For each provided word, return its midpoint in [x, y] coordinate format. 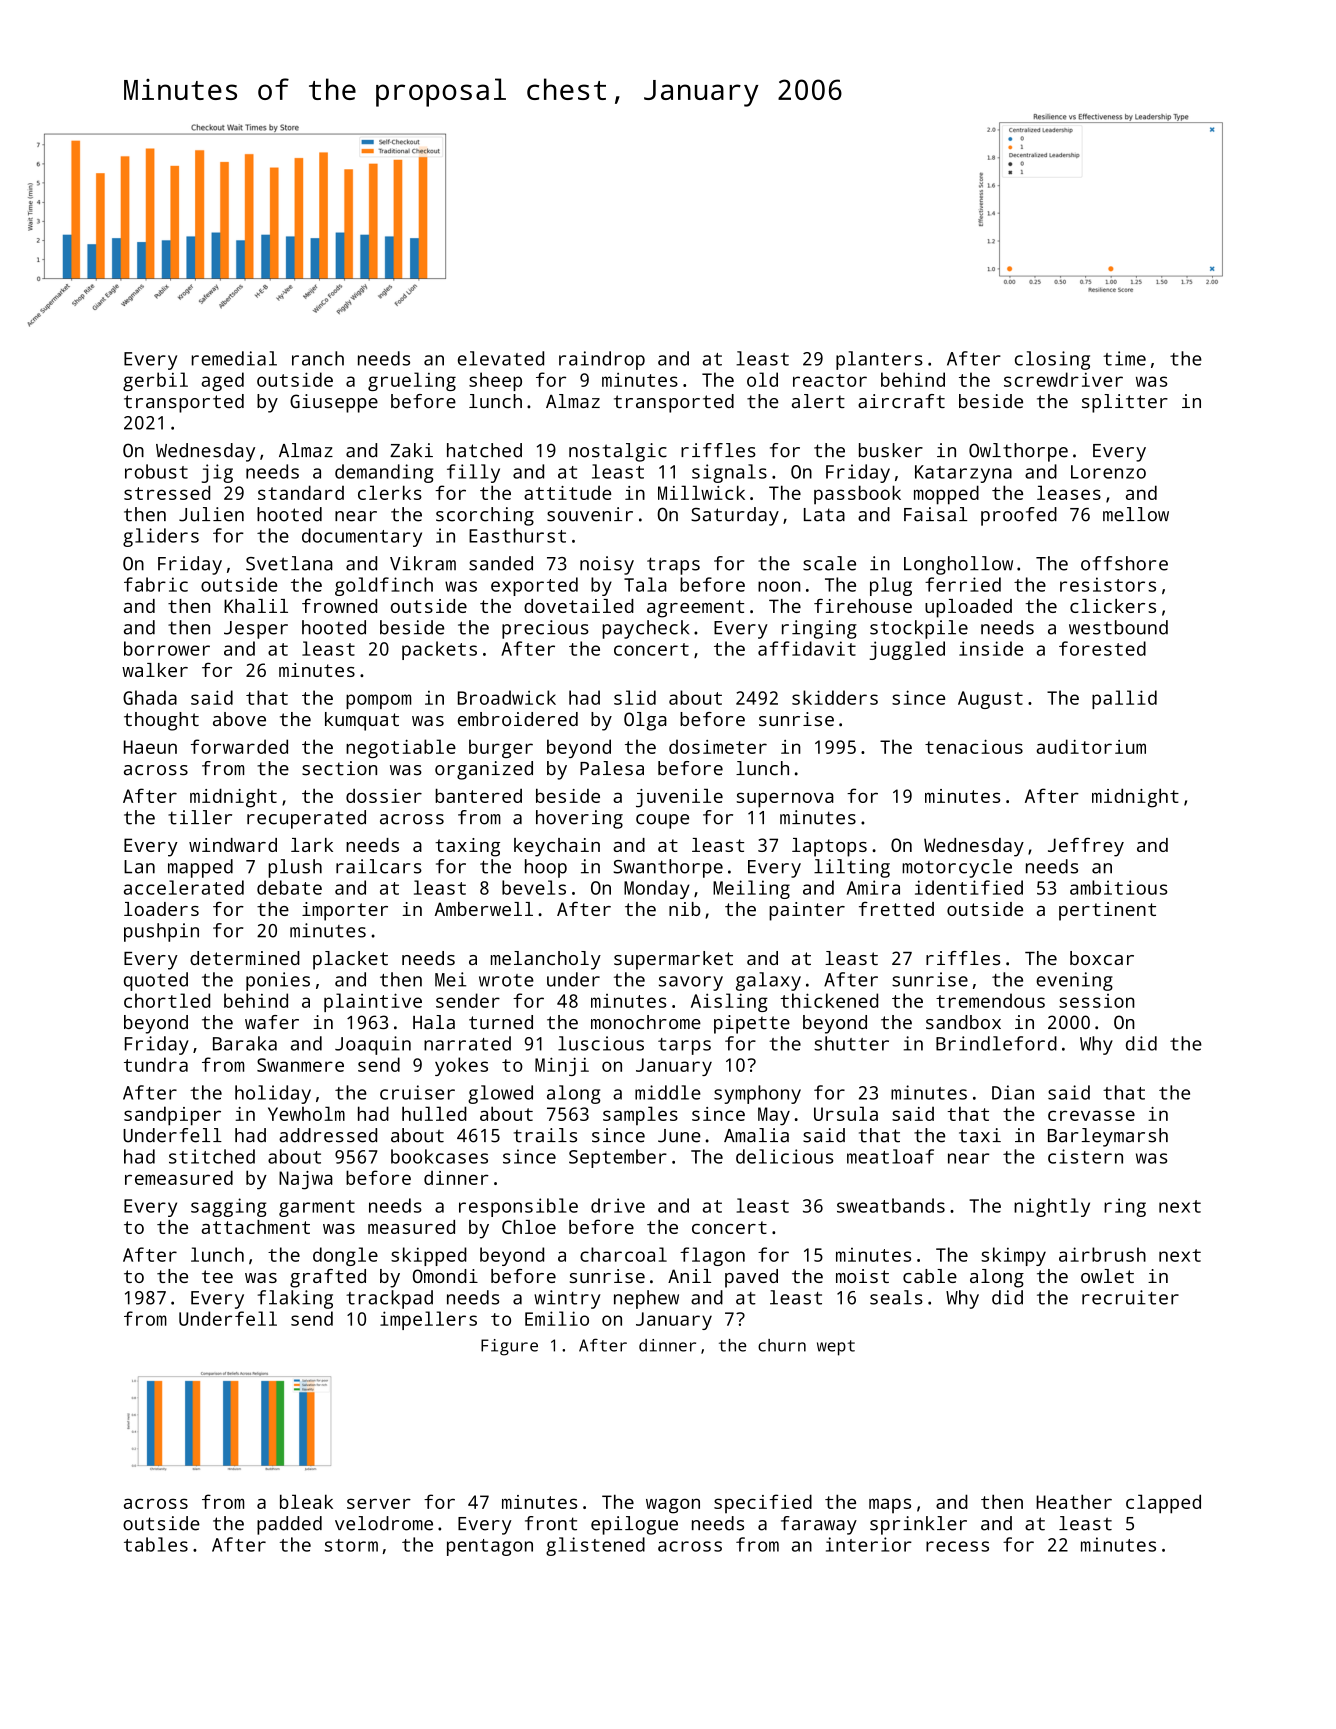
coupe [662, 821]
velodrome [384, 1523]
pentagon [490, 1547]
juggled [907, 650]
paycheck [645, 629]
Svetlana [289, 563]
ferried [963, 584]
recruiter [1130, 1297]
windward [233, 845]
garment [317, 1208]
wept [836, 1348]
